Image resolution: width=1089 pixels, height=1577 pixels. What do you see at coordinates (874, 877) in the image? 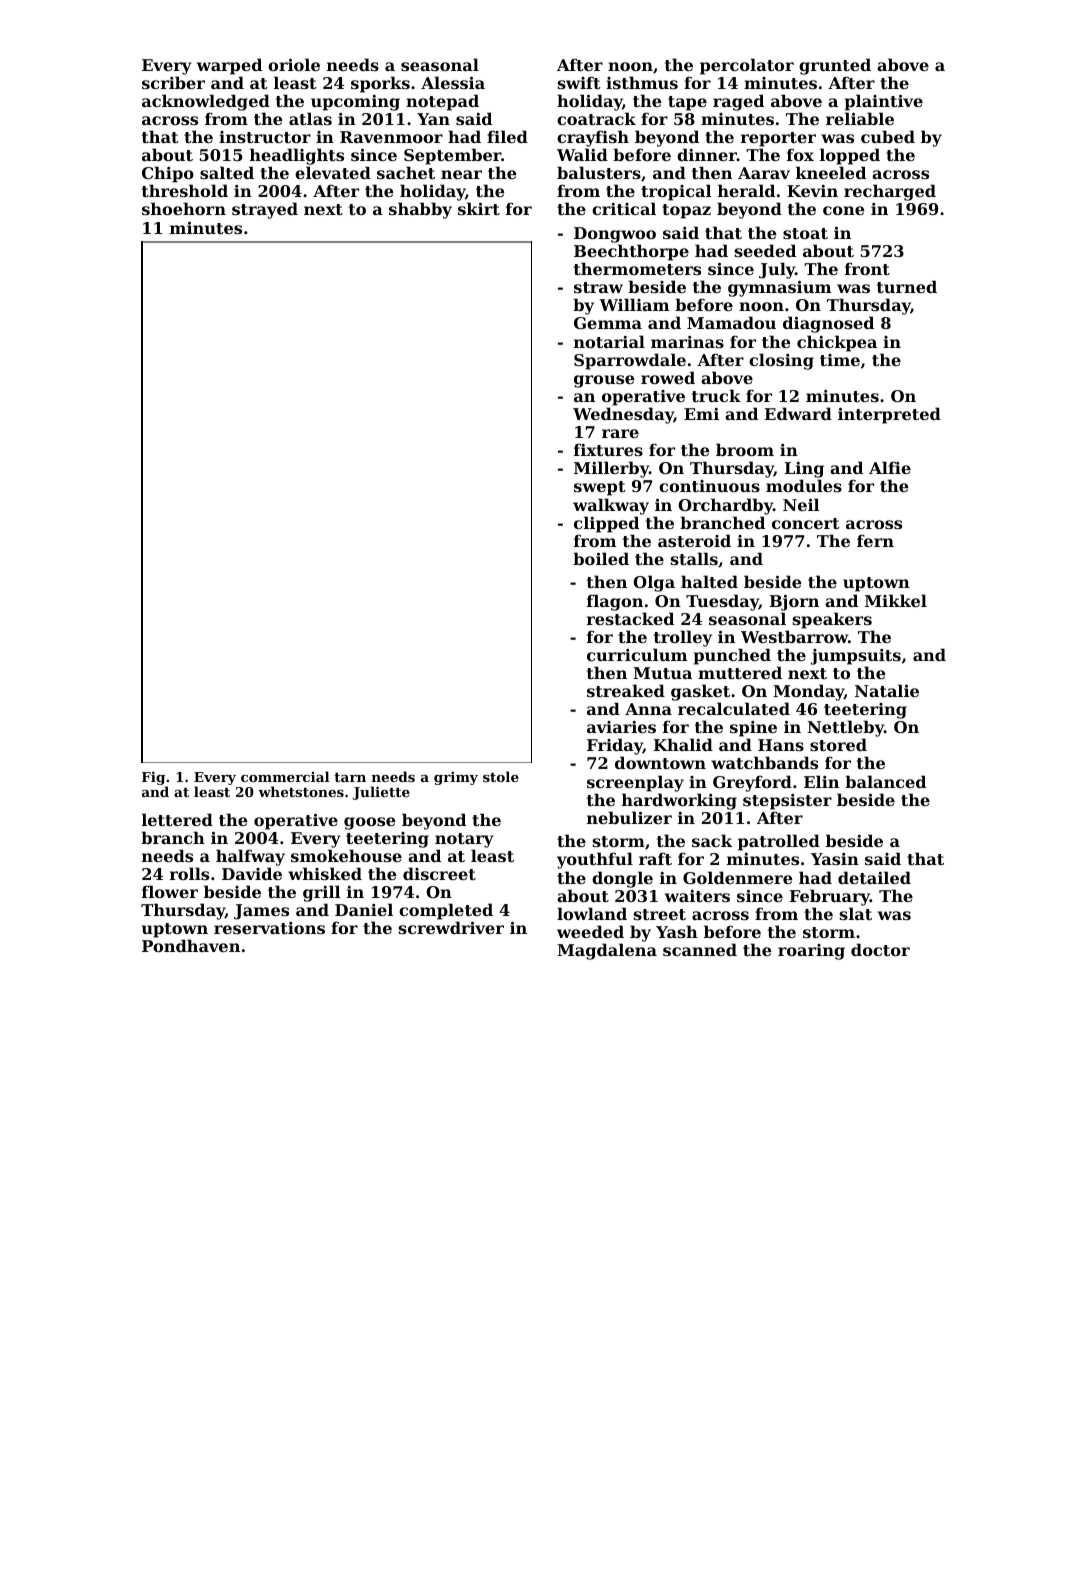
I see `detailed` at bounding box center [874, 877].
